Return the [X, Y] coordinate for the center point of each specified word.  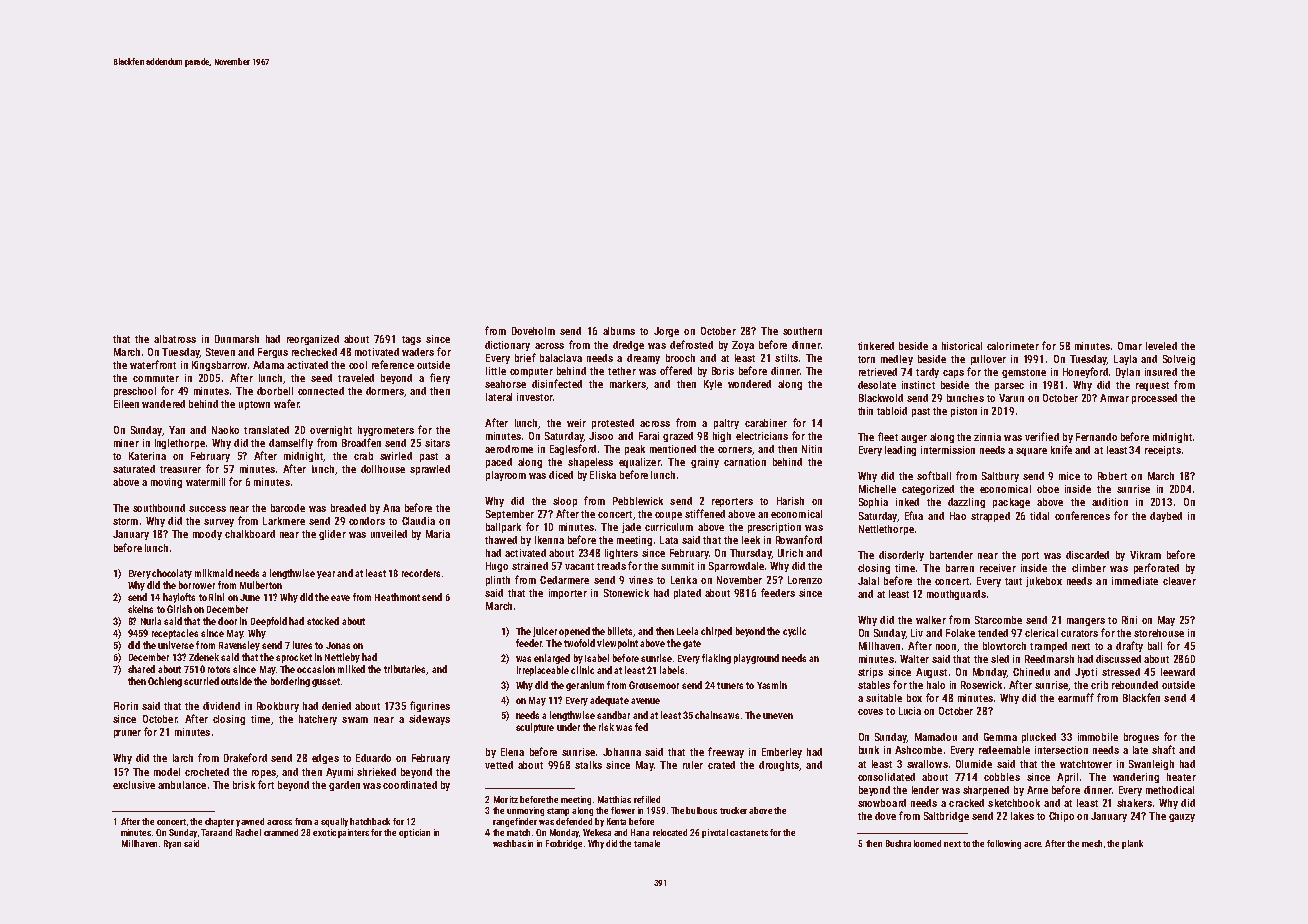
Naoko [225, 430]
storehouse [1159, 633]
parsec [1009, 387]
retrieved [878, 372]
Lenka [684, 580]
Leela [687, 631]
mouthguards [956, 595]
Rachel [248, 832]
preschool [135, 392]
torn [866, 359]
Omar [1130, 346]
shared [141, 669]
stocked [323, 621]
